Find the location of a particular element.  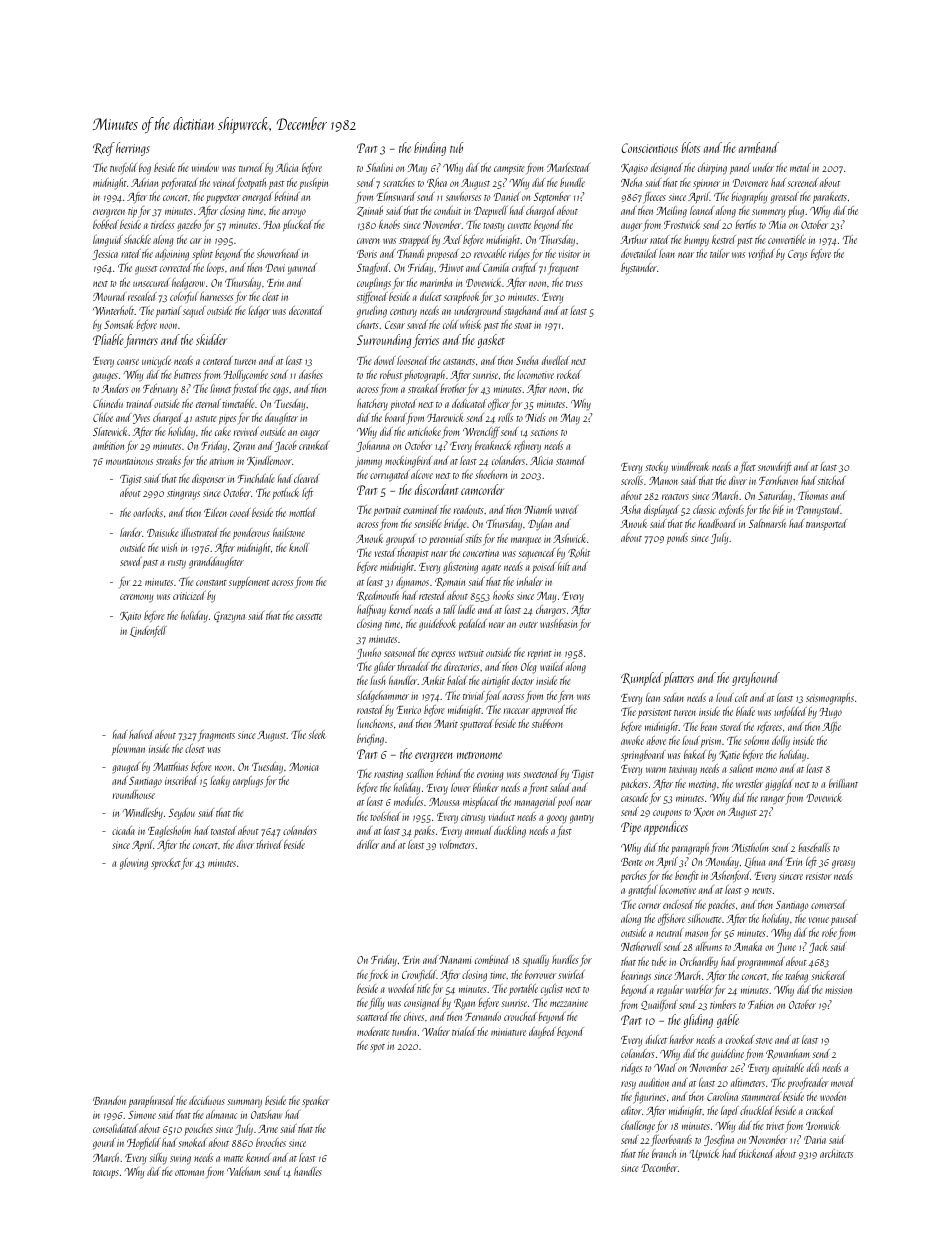

blots is located at coordinates (691, 147).
